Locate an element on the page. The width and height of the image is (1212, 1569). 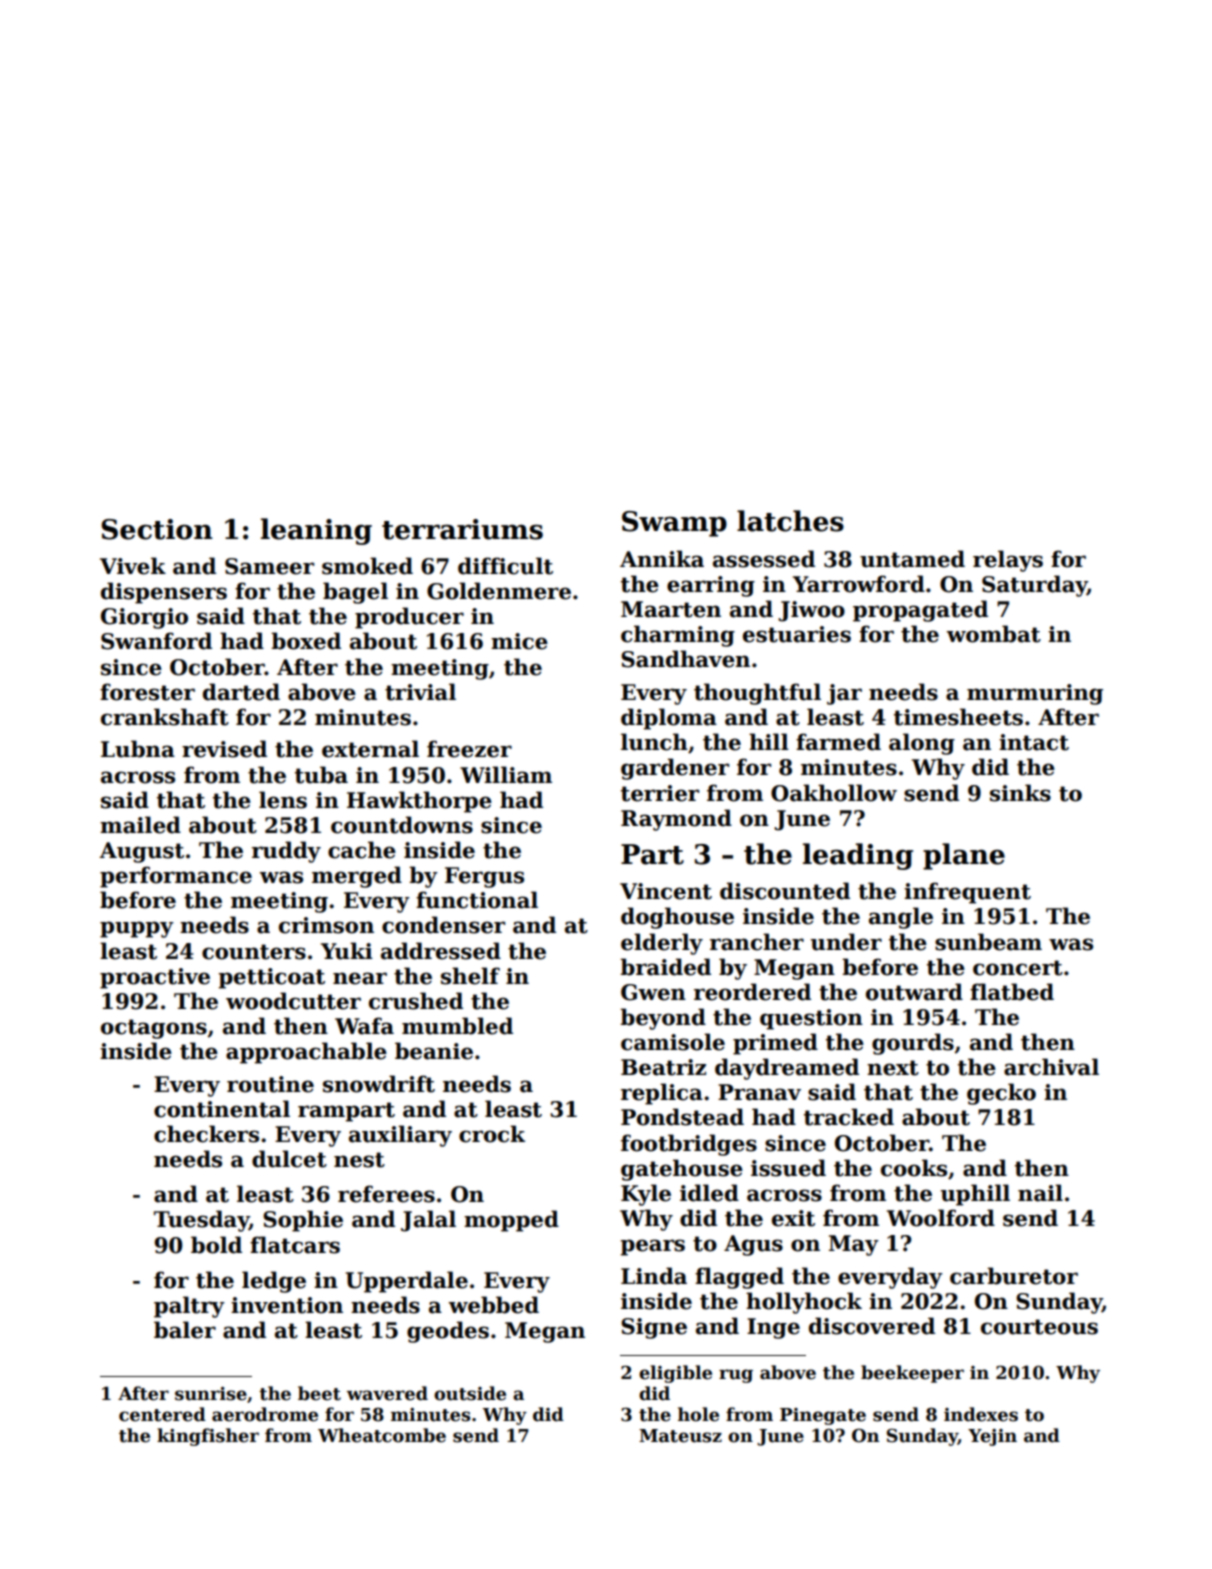
kingfisher is located at coordinates (208, 1437).
